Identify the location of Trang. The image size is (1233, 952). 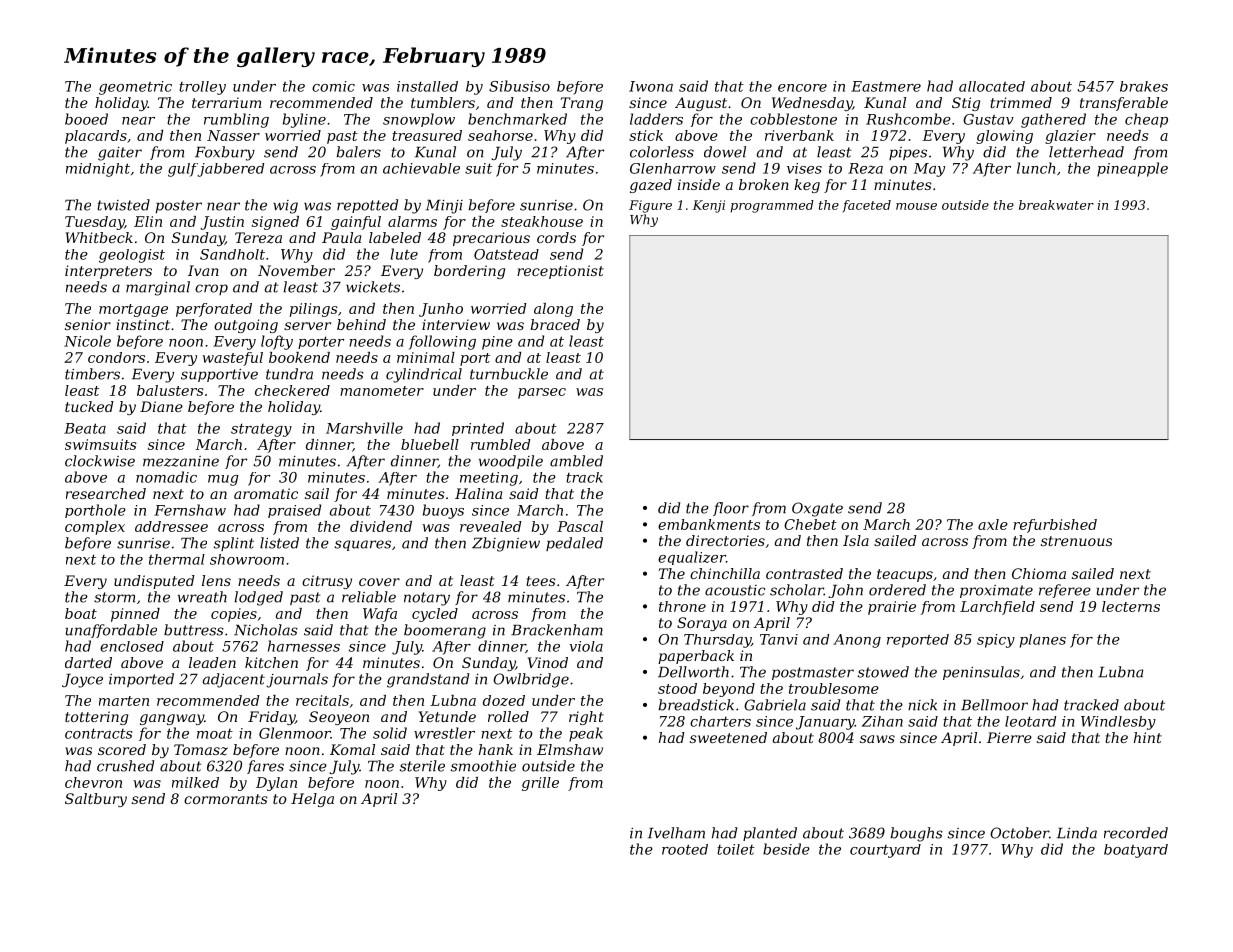
(582, 104).
